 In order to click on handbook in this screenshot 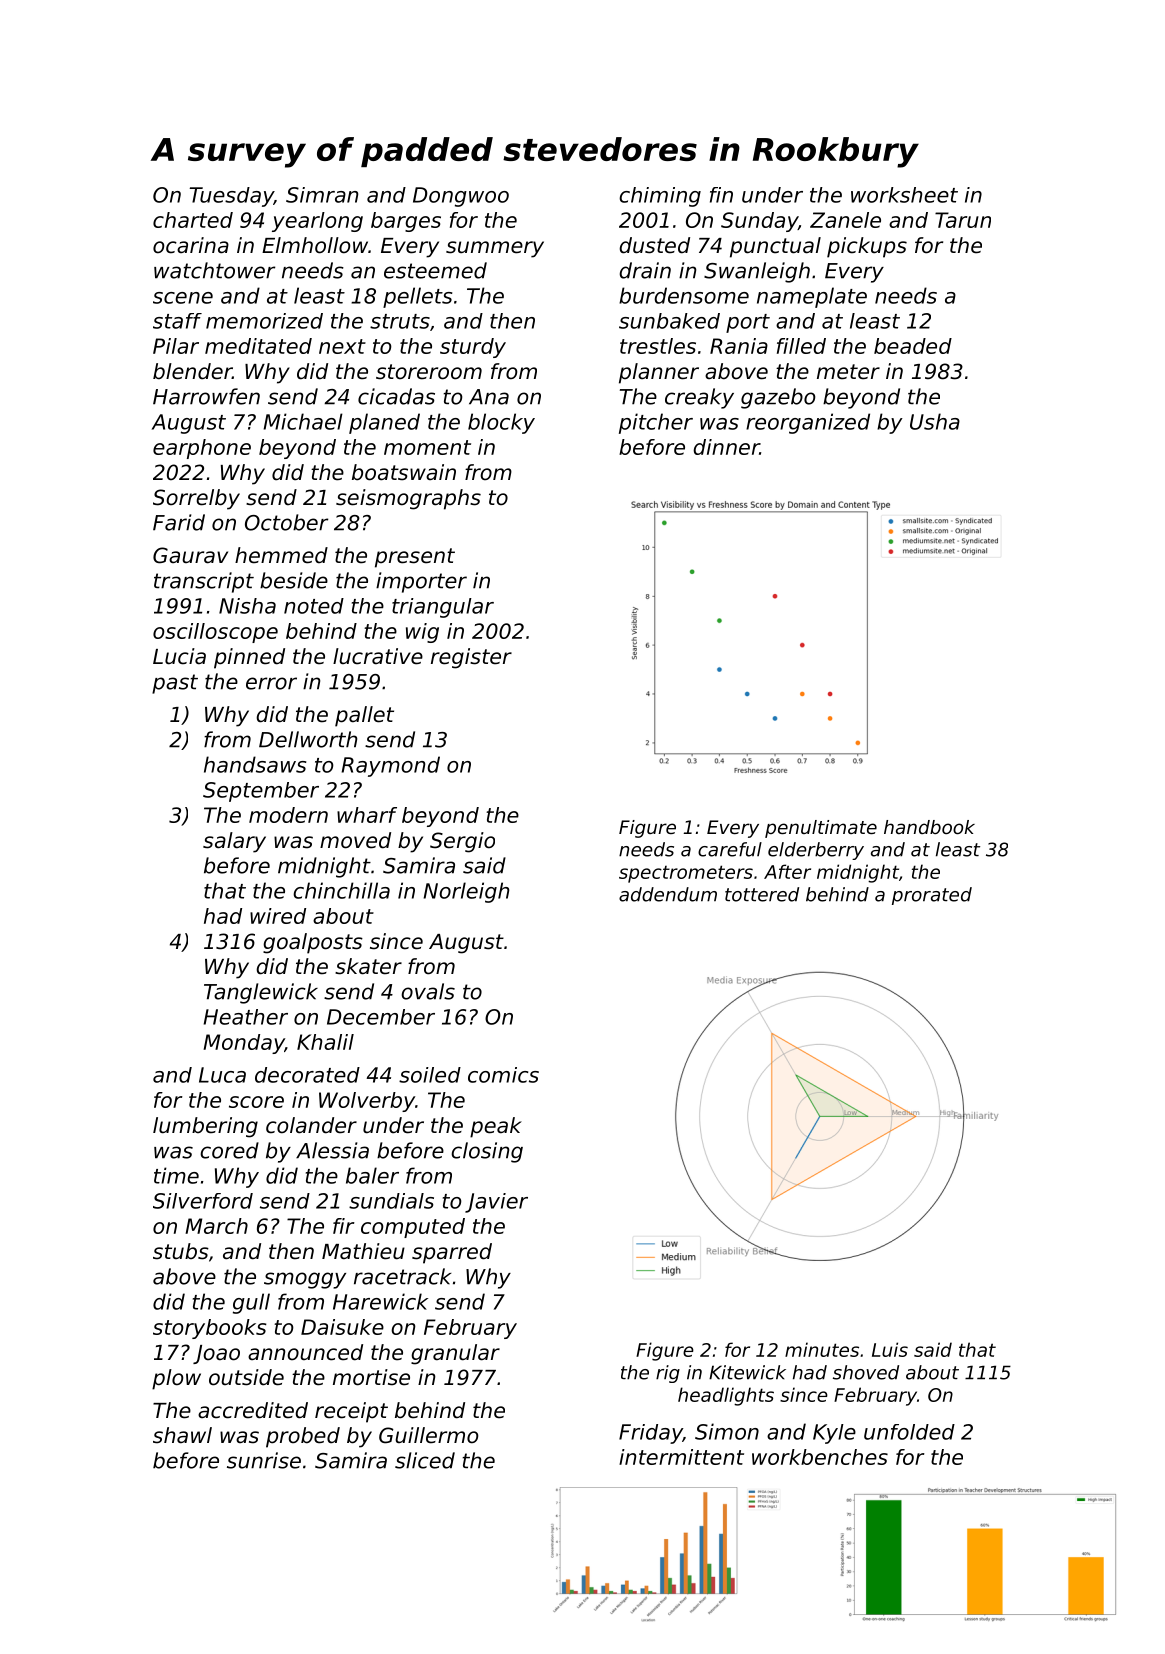, I will do `click(929, 827)`.
